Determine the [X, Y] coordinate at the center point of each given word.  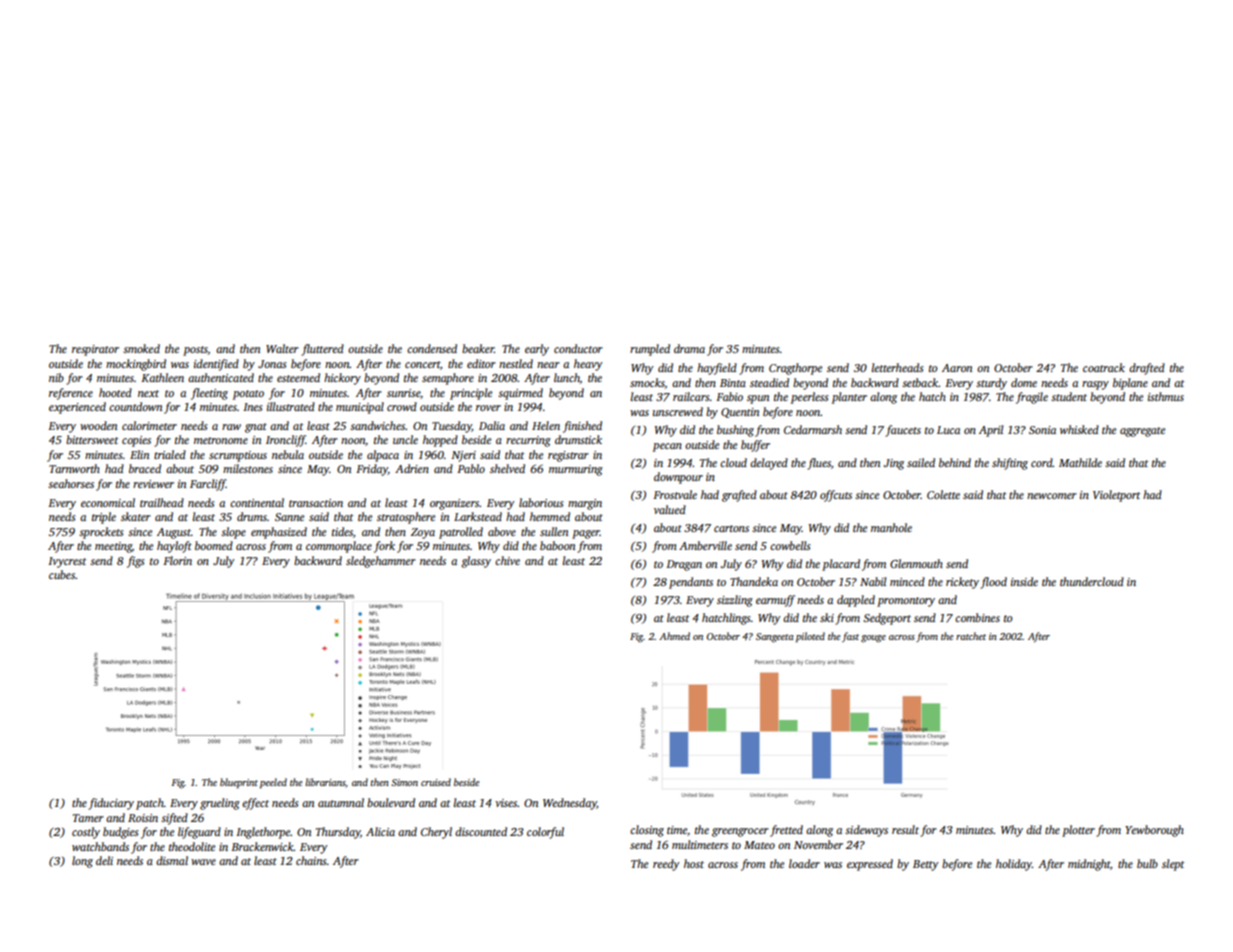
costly [86, 833]
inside [1024, 581]
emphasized [279, 533]
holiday [1014, 865]
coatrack [1104, 367]
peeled [273, 783]
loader [804, 863]
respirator [95, 350]
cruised [436, 782]
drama [689, 348]
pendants [691, 583]
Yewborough [1154, 831]
